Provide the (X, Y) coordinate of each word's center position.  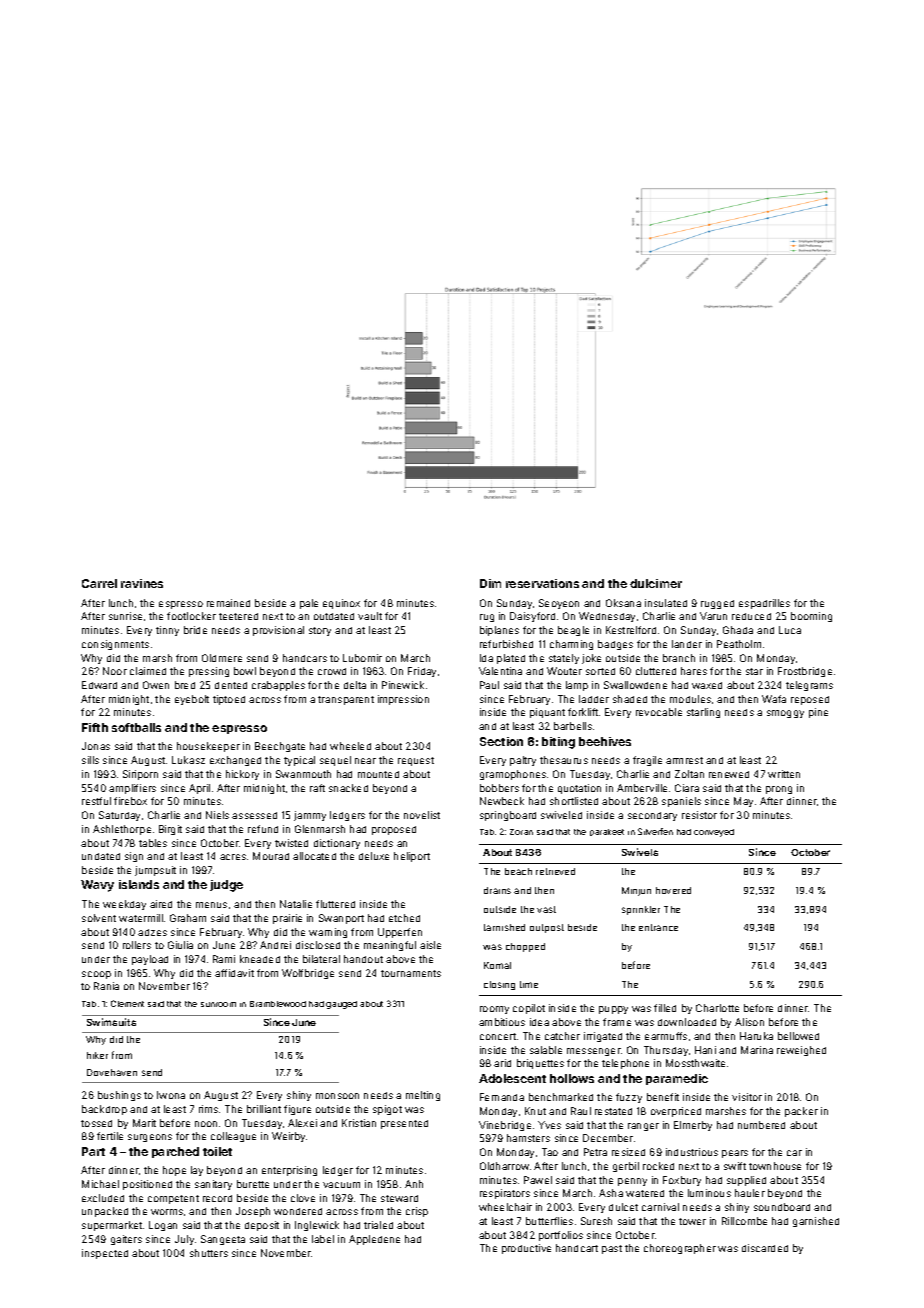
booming (811, 617)
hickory (242, 775)
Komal (497, 965)
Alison (749, 1022)
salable (546, 1050)
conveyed (714, 833)
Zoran (521, 832)
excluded (103, 1198)
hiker (97, 1055)
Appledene (374, 1240)
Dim (490, 583)
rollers (137, 945)
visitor (747, 1097)
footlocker (191, 616)
